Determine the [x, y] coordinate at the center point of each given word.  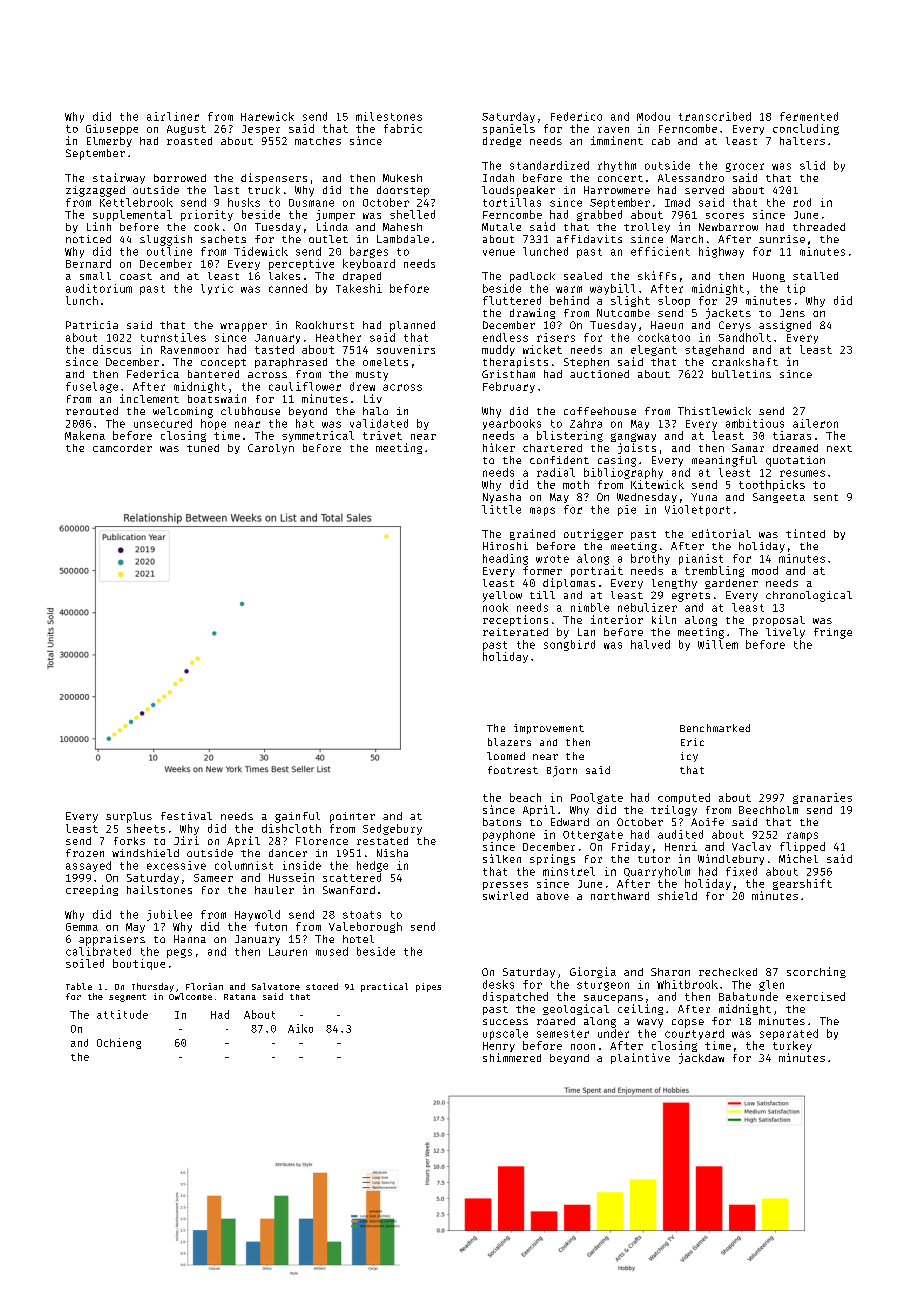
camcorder [122, 448]
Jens [792, 313]
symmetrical [318, 436]
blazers [509, 742]
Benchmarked [715, 728]
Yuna [704, 497]
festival [186, 816]
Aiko [300, 1028]
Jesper [261, 130]
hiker [499, 447]
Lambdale [403, 239]
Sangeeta [779, 498]
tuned [203, 448]
